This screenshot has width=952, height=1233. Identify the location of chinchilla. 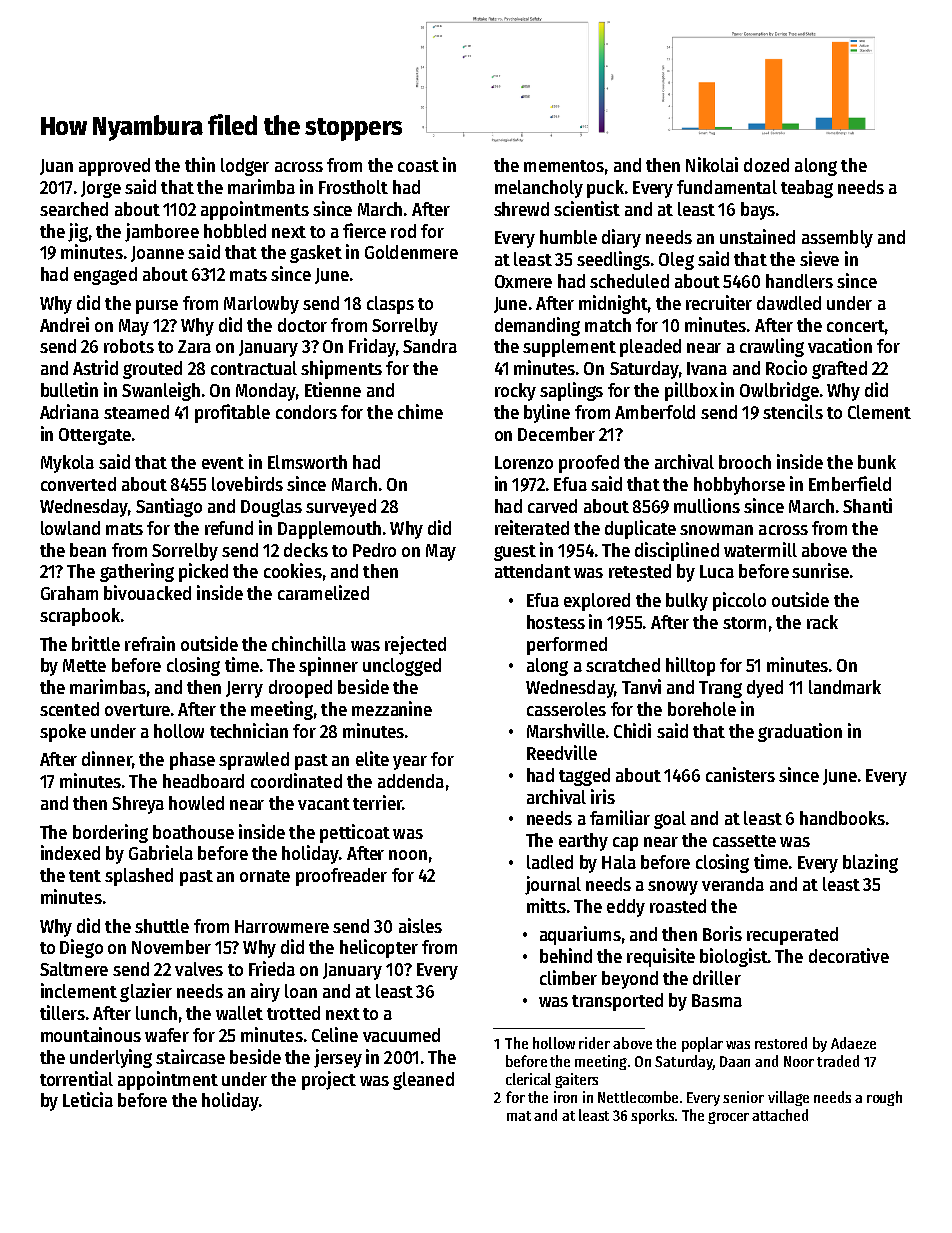
(309, 643).
